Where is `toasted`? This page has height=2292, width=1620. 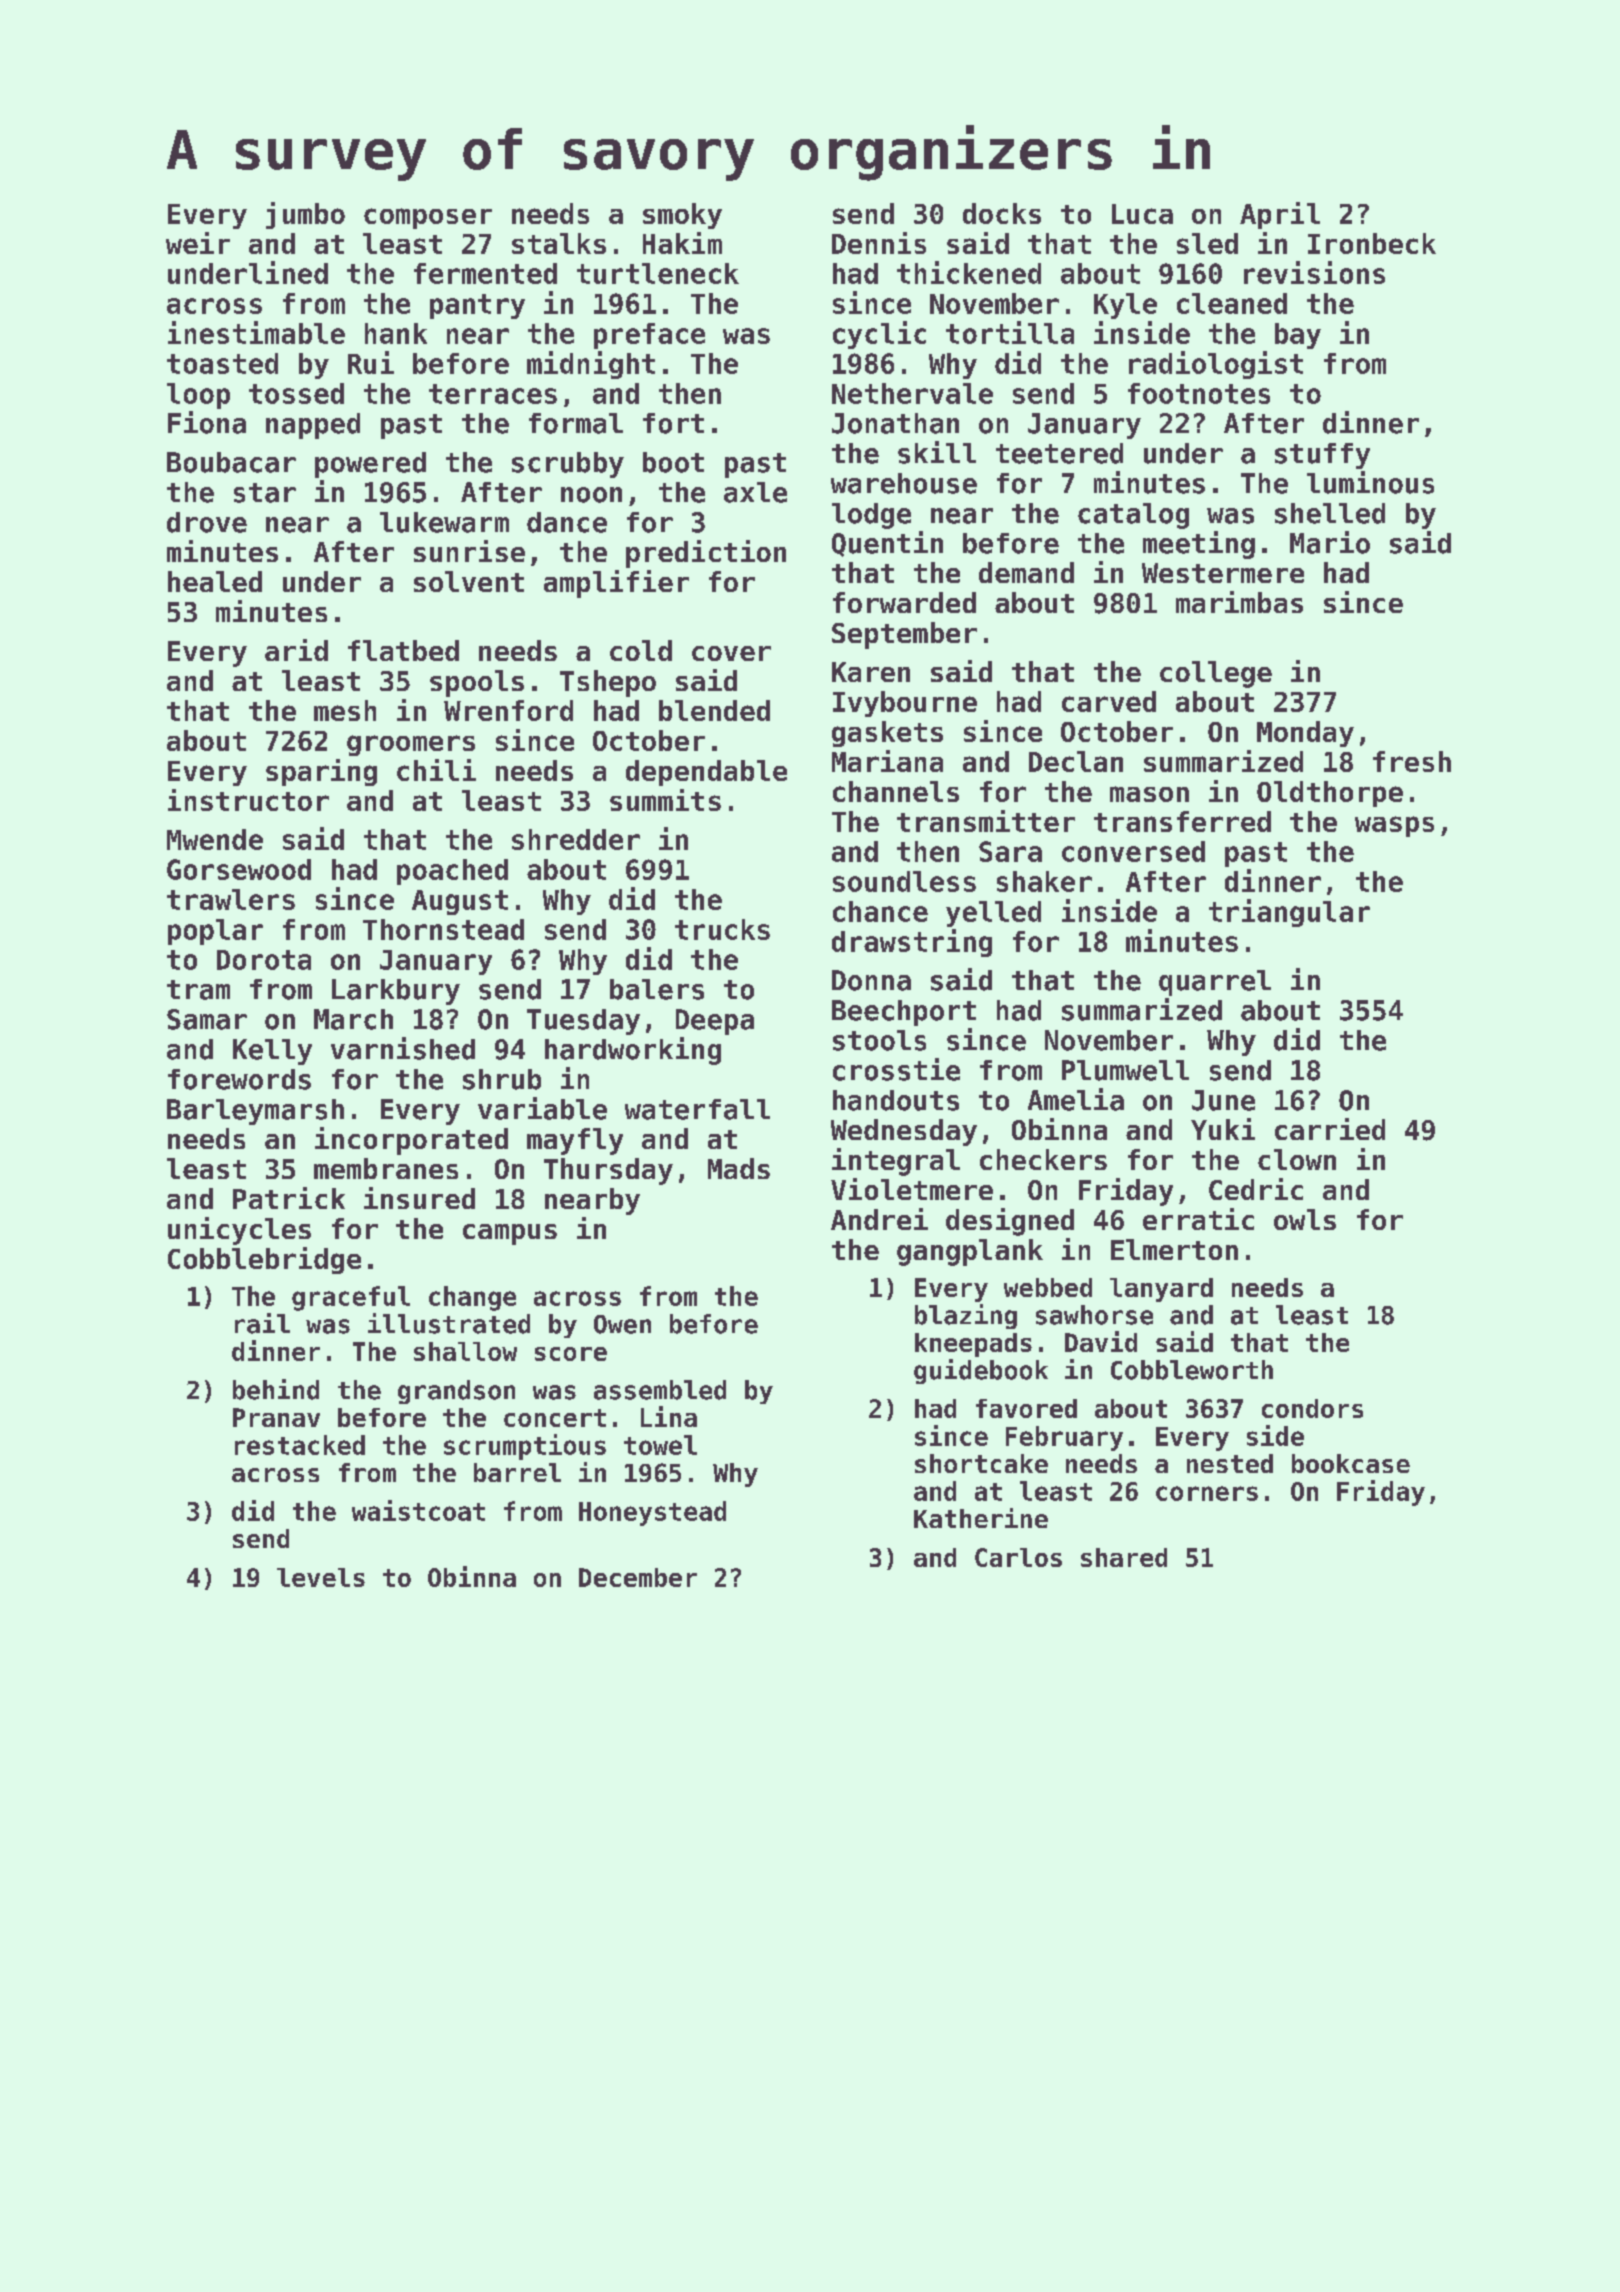 toasted is located at coordinates (222, 363).
